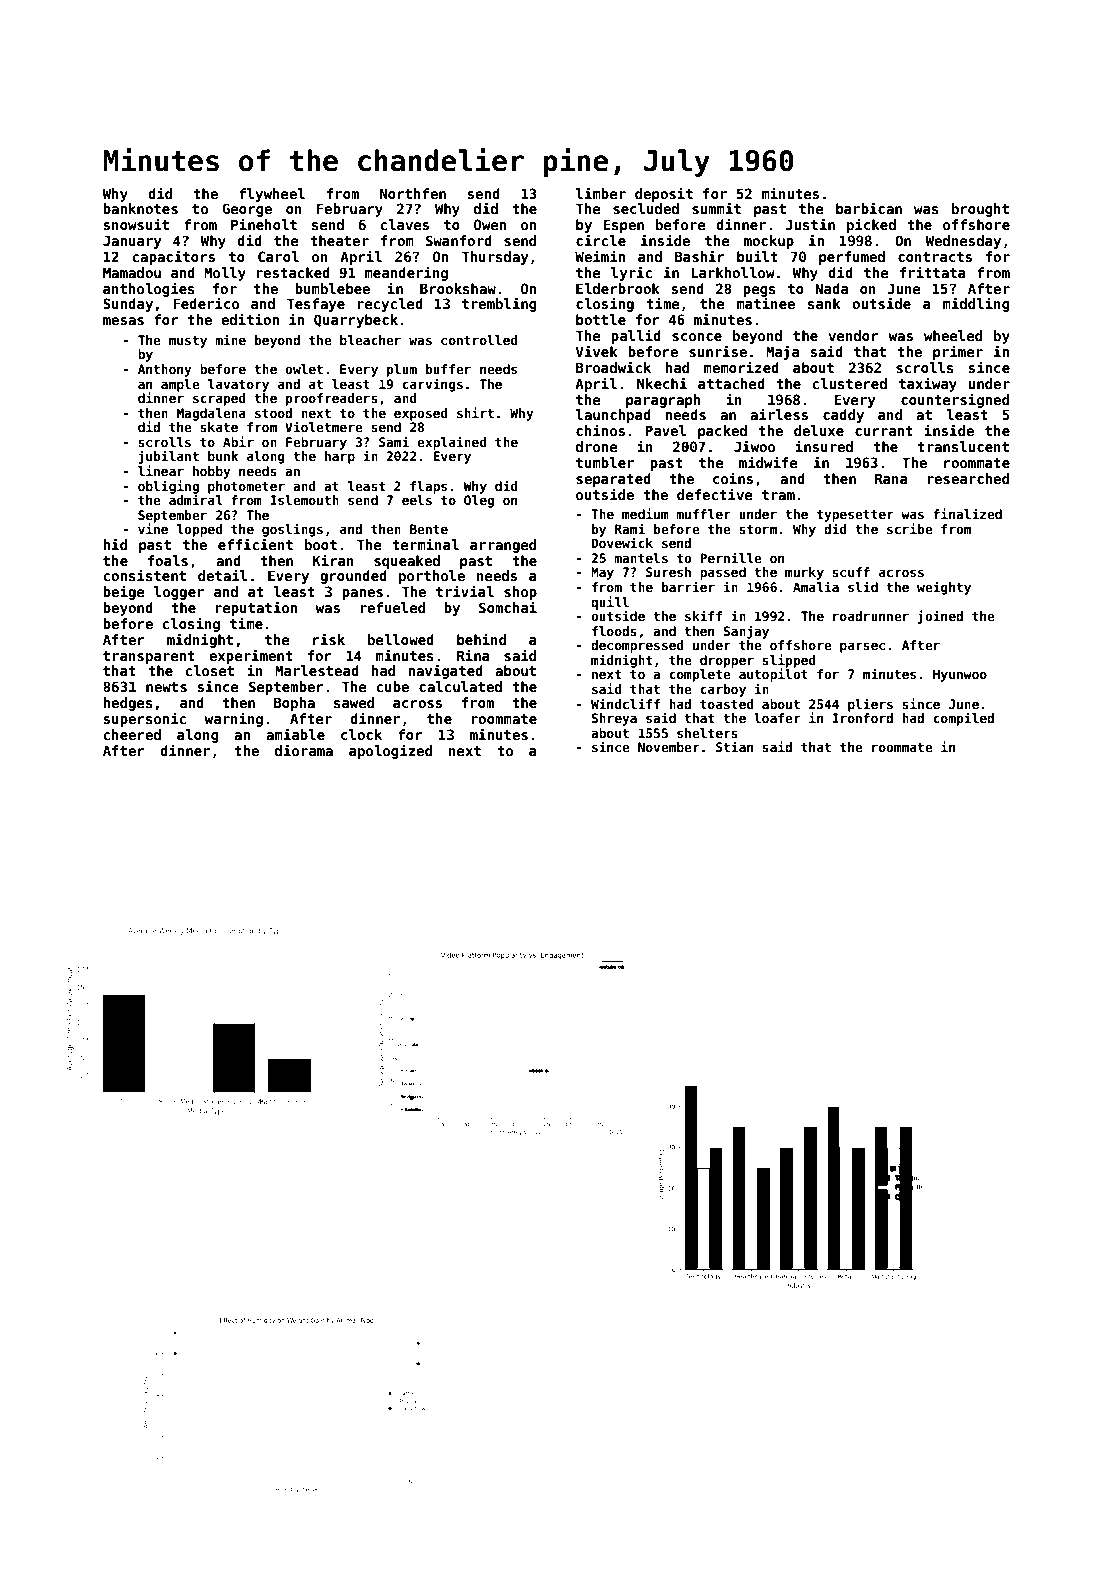  Describe the element at coordinates (664, 194) in the document. I see `deposit` at that location.
